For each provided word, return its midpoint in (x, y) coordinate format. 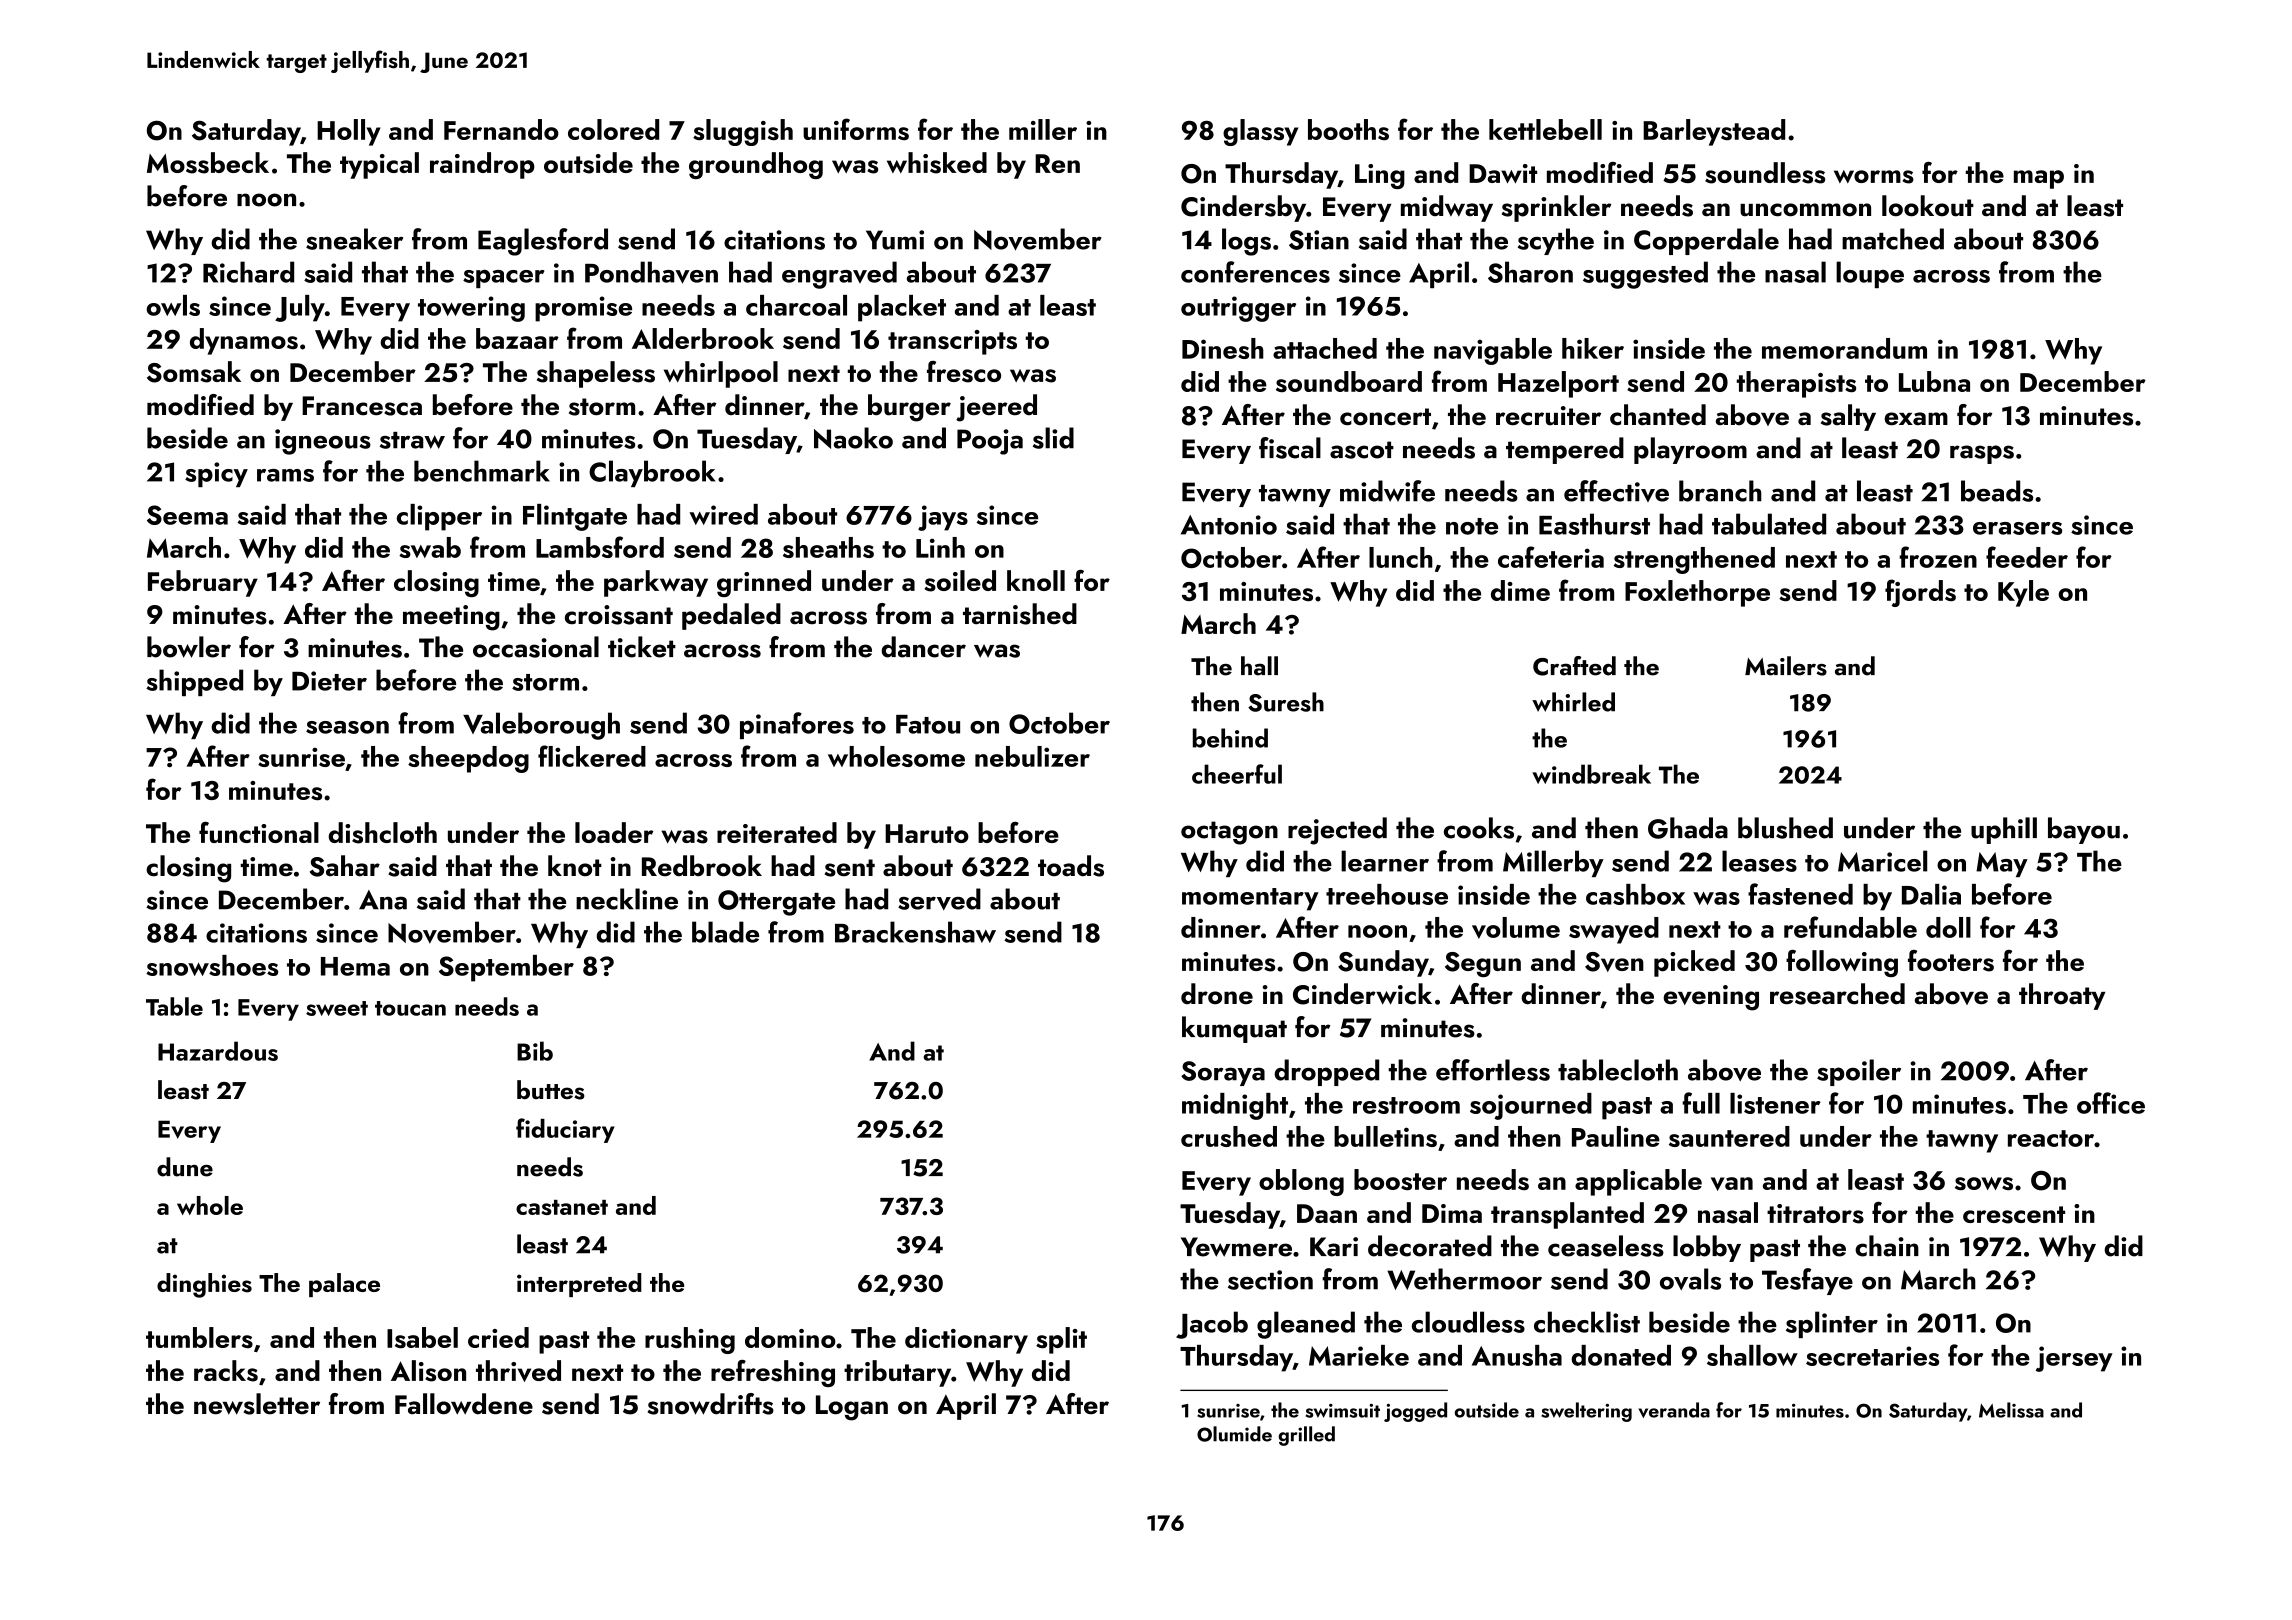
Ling (1380, 176)
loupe (1870, 274)
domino (790, 1337)
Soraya (1223, 1073)
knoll (1036, 580)
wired (723, 514)
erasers (2017, 528)
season (347, 727)
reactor (2051, 1138)
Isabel (422, 1337)
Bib (535, 1051)
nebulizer (1032, 756)
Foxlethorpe (1697, 593)
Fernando (501, 129)
